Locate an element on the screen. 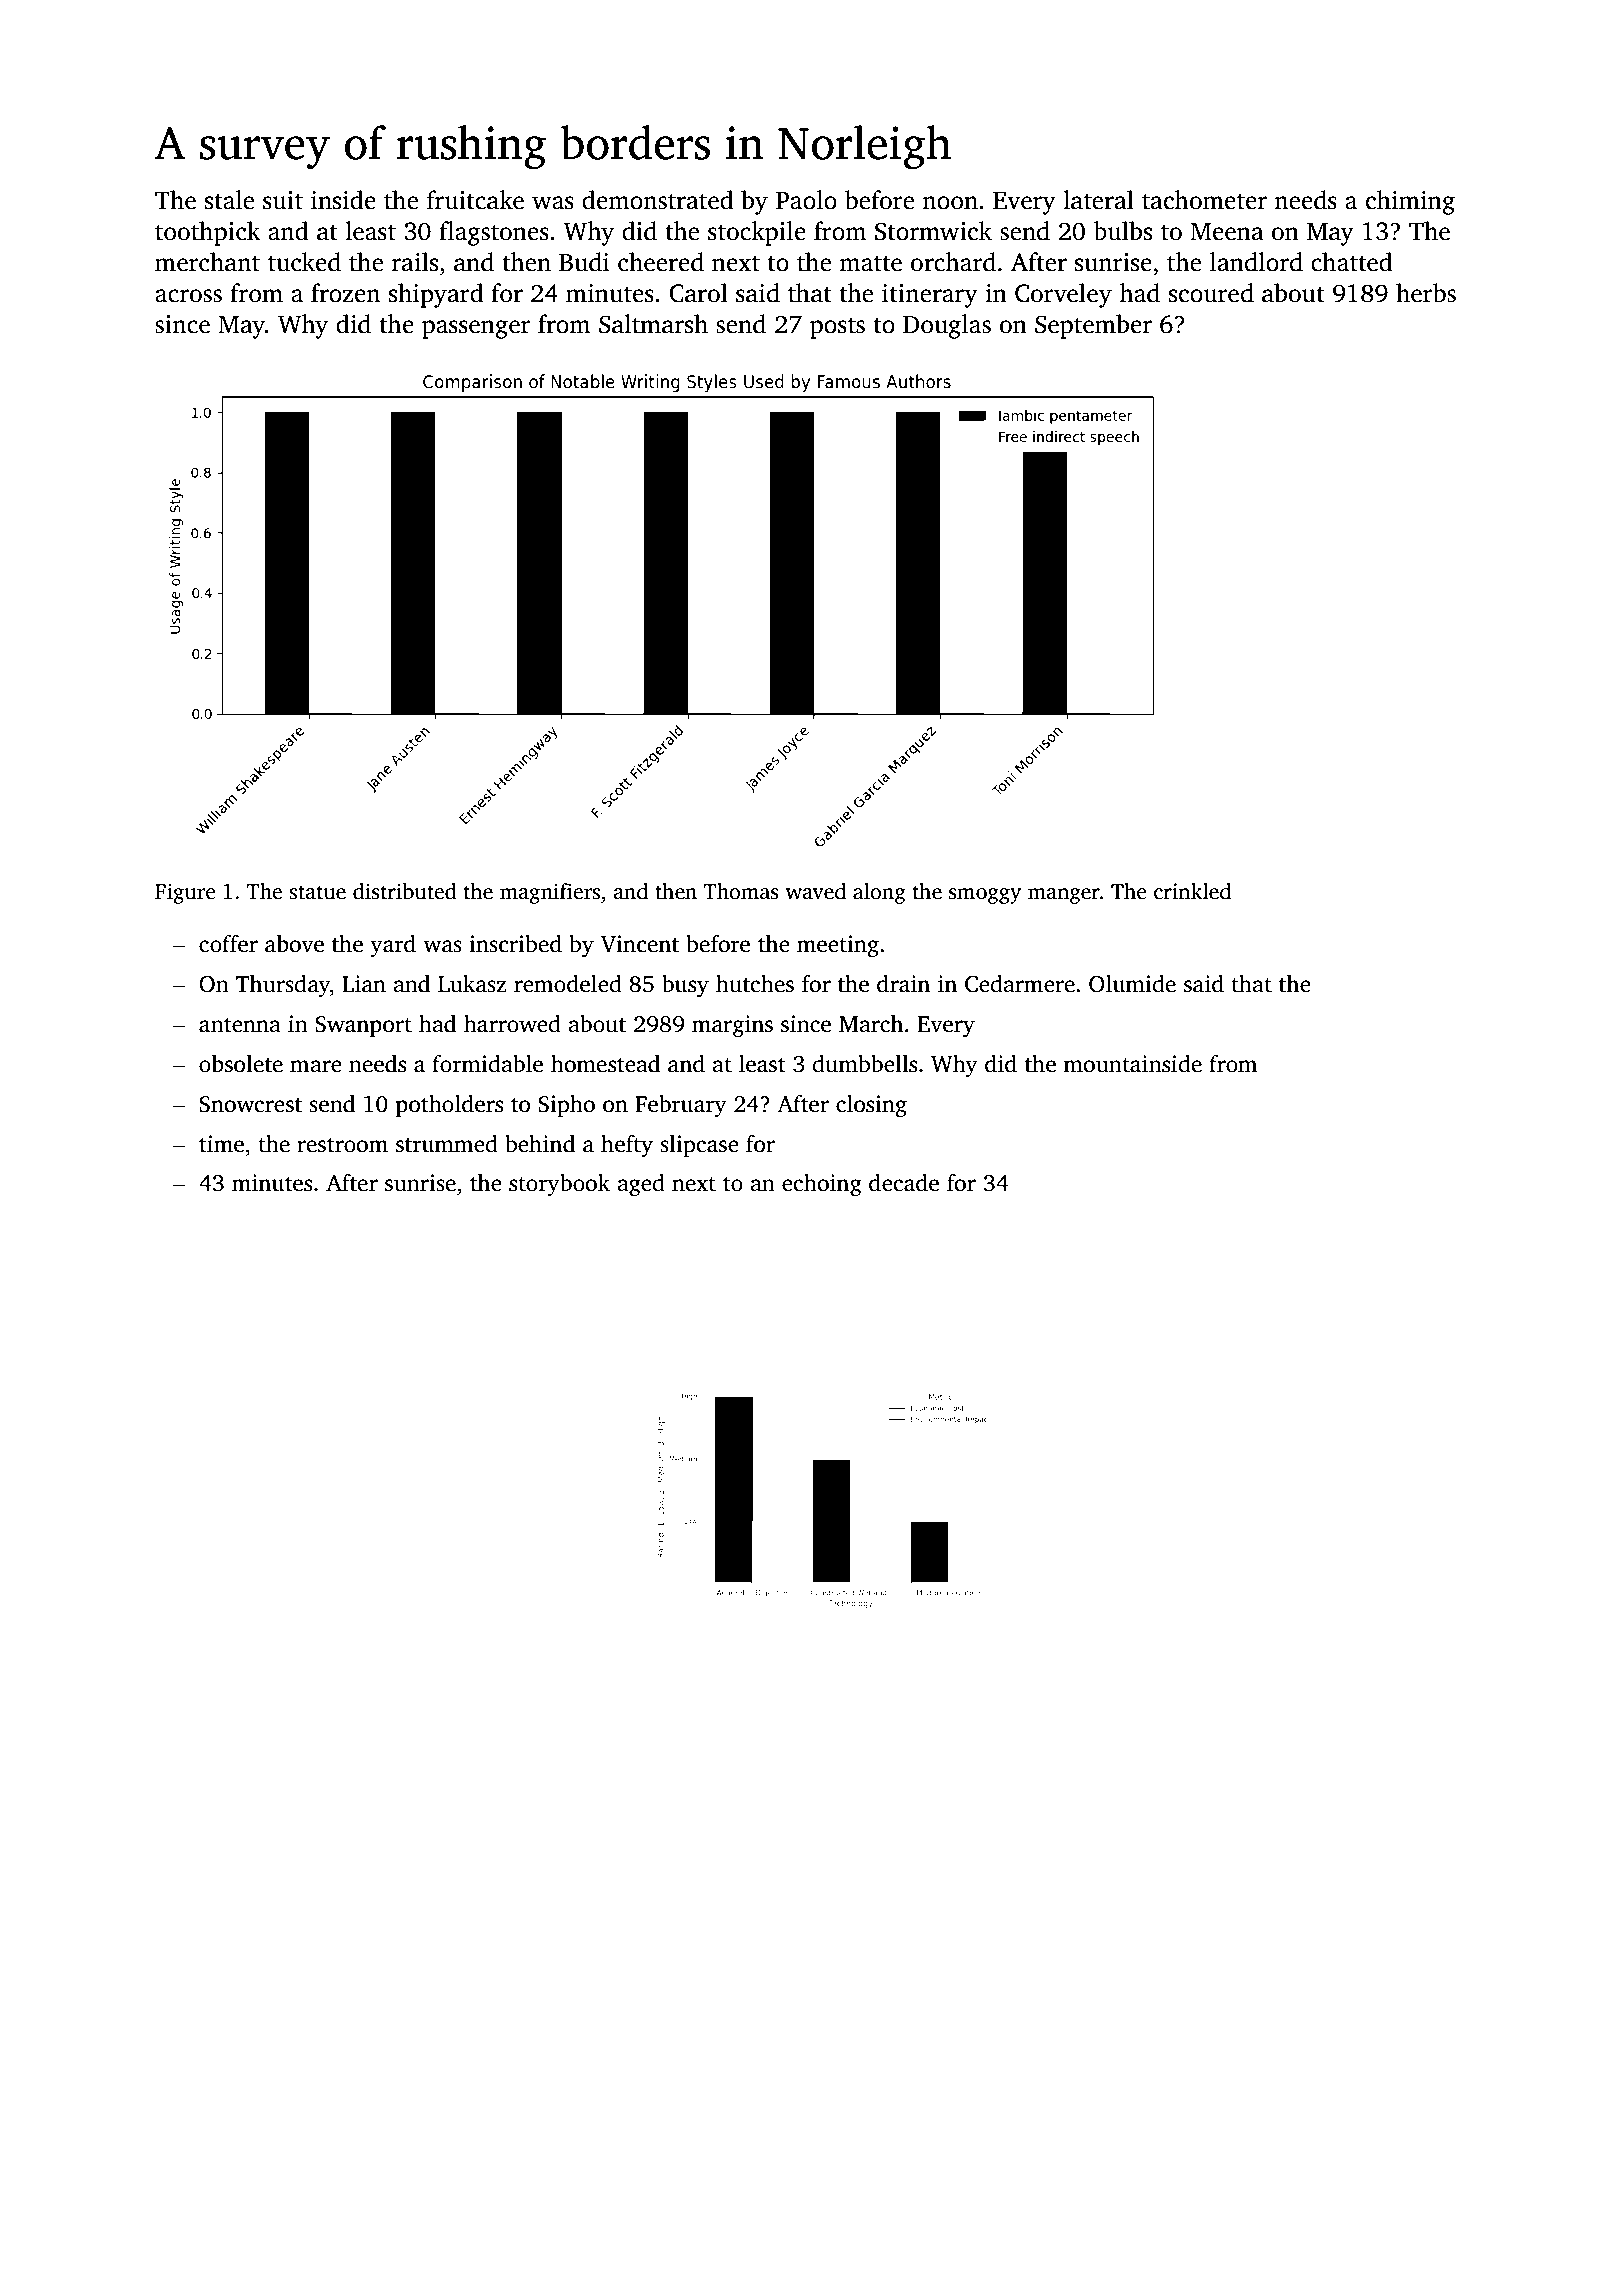  crinkled is located at coordinates (1192, 891).
